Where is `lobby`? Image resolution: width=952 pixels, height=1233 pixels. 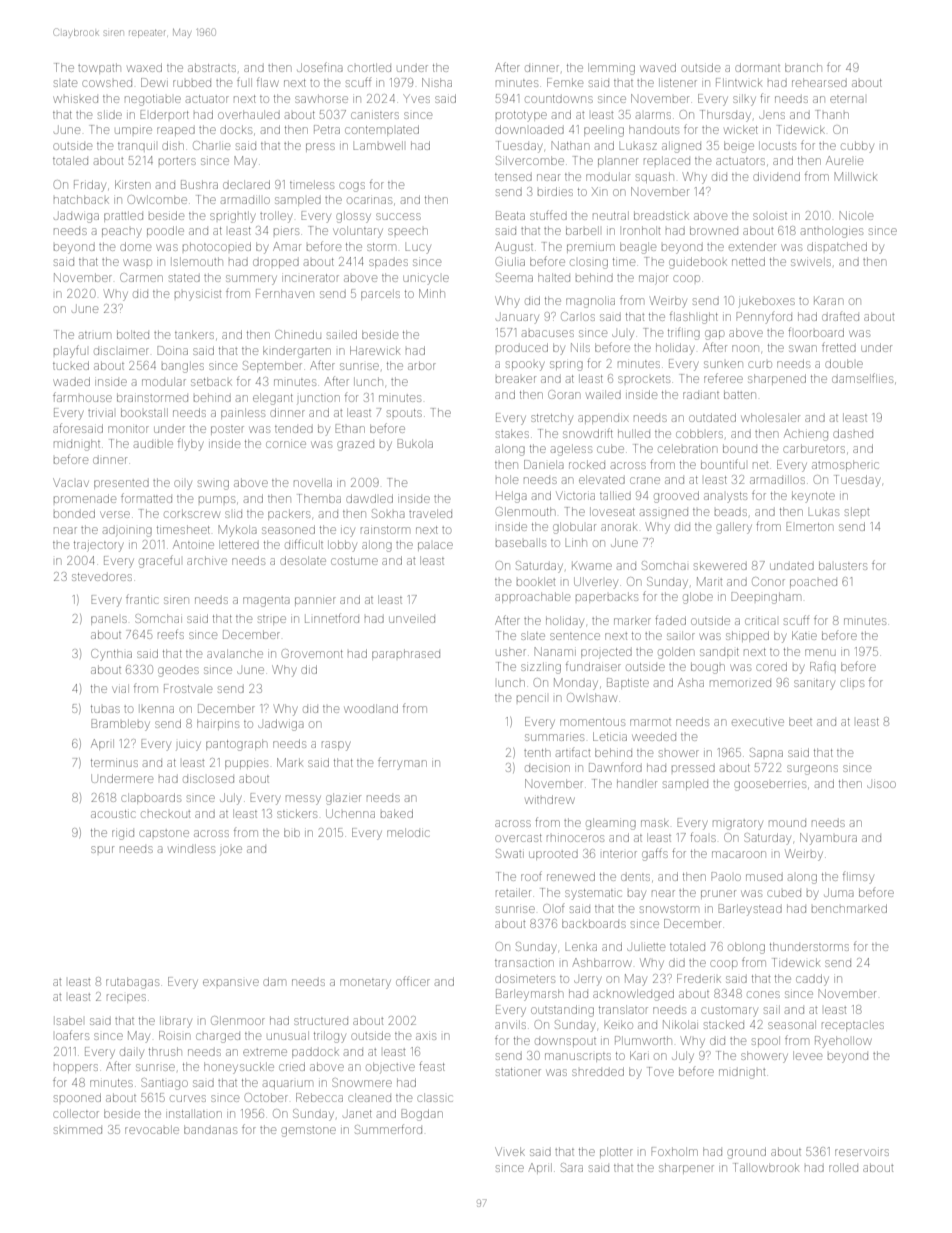 lobby is located at coordinates (342, 546).
